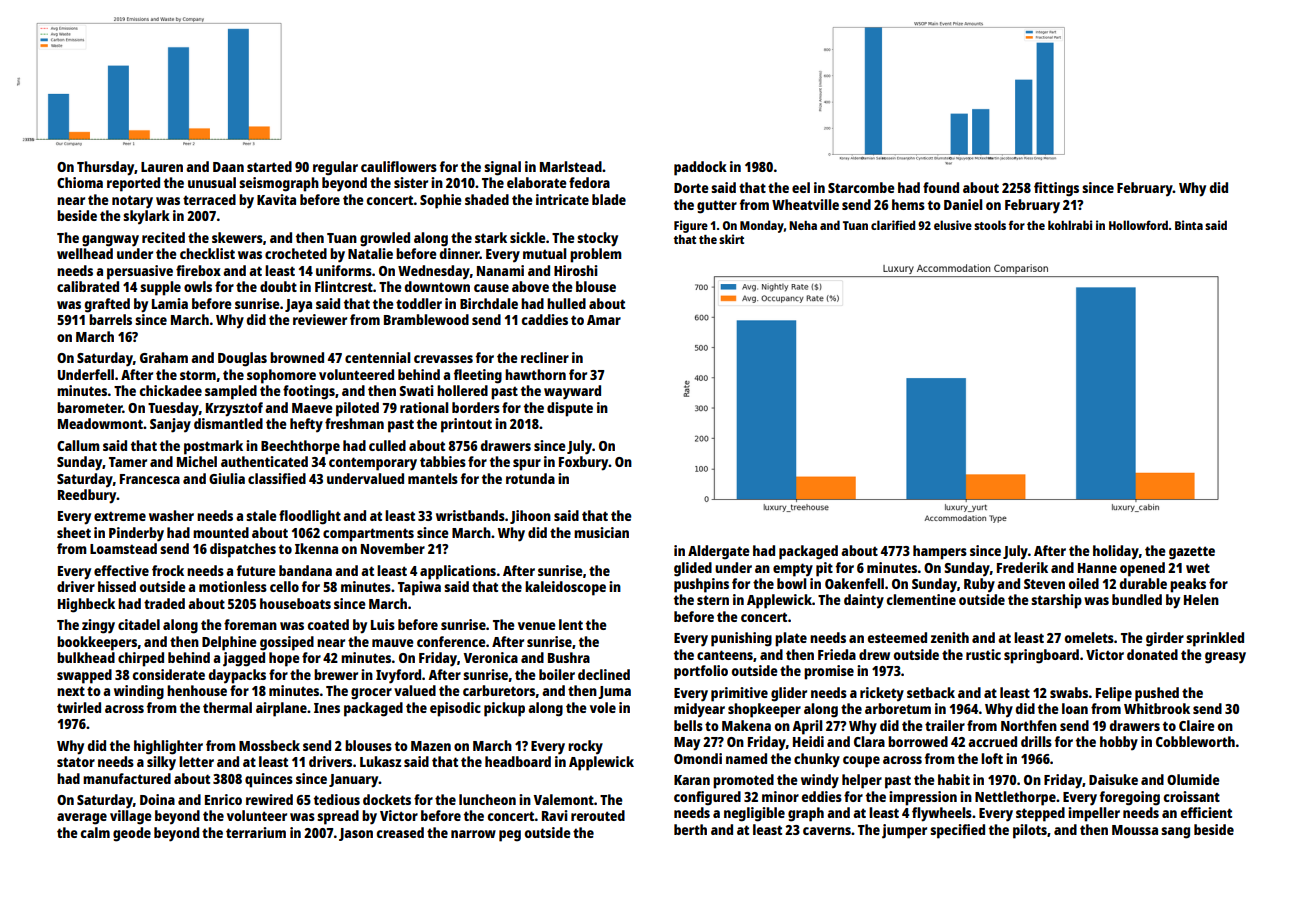 This screenshot has width=1308, height=924. What do you see at coordinates (571, 166) in the screenshot?
I see `Marlstead` at bounding box center [571, 166].
